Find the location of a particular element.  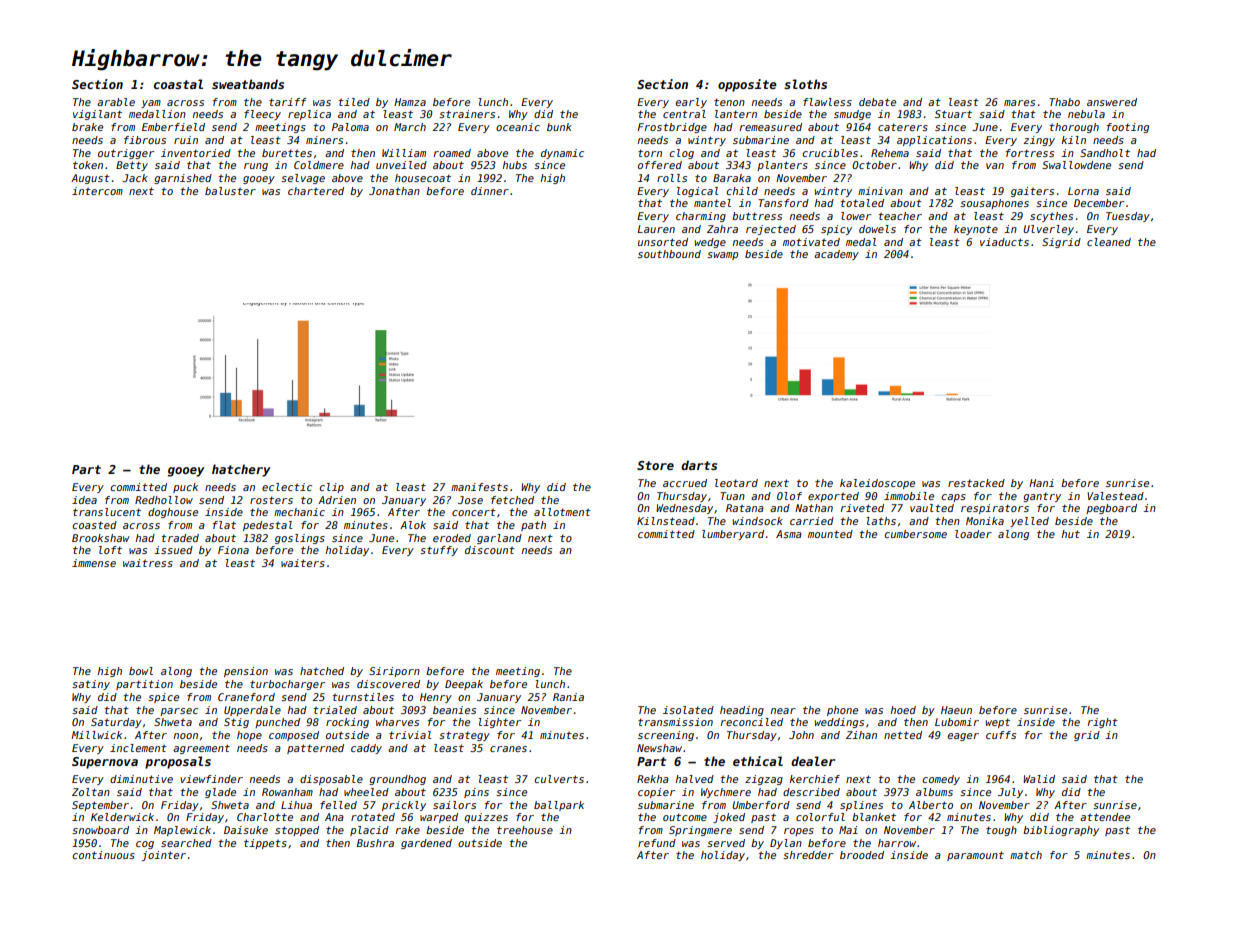

Zoltan is located at coordinates (91, 792).
